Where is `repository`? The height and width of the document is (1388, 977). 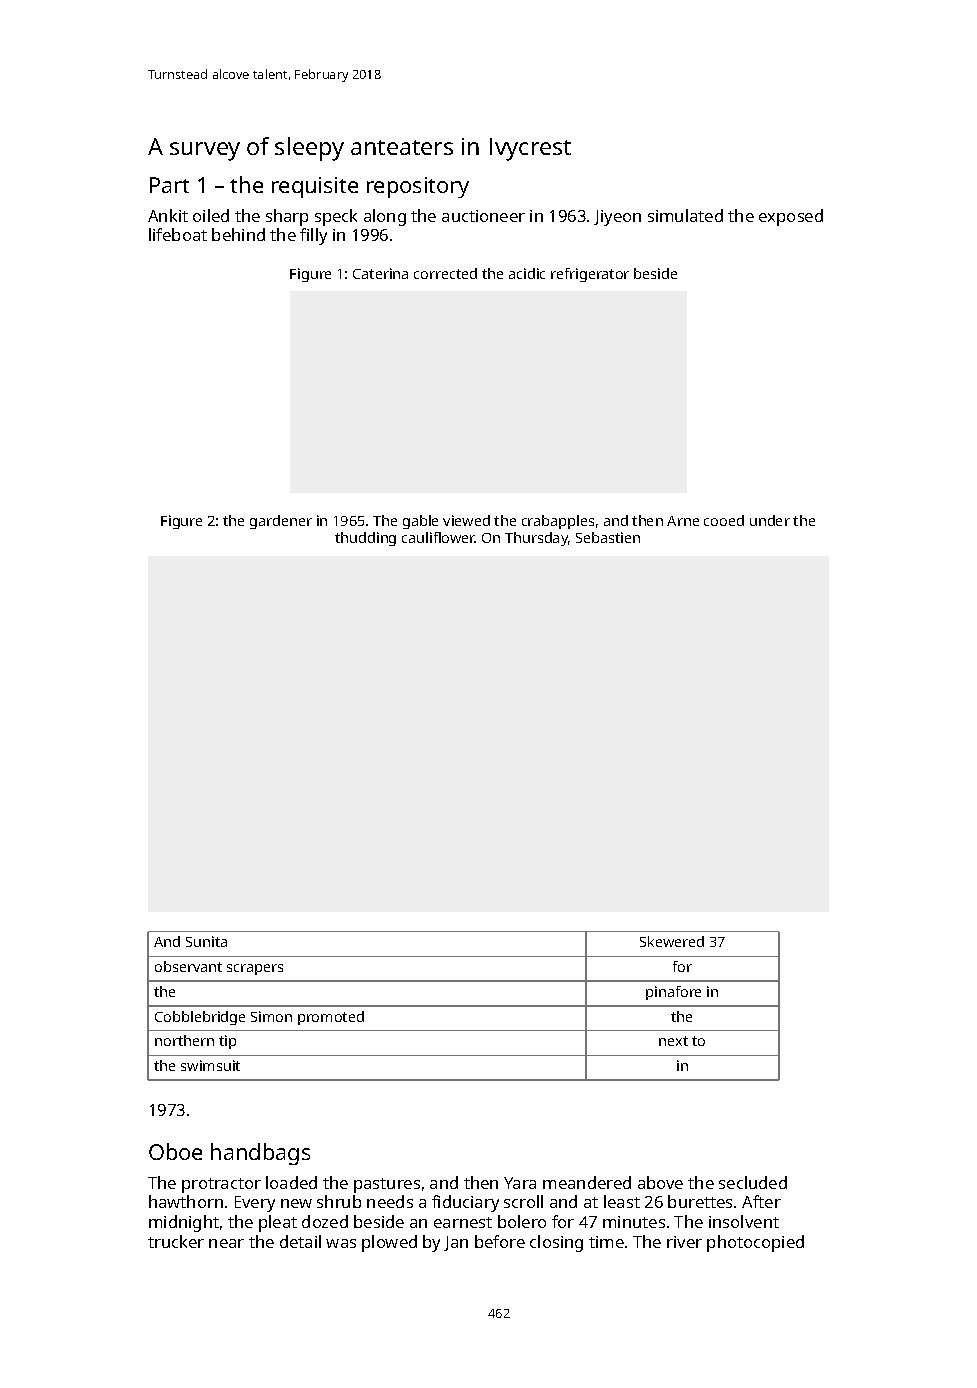
repository is located at coordinates (418, 187).
